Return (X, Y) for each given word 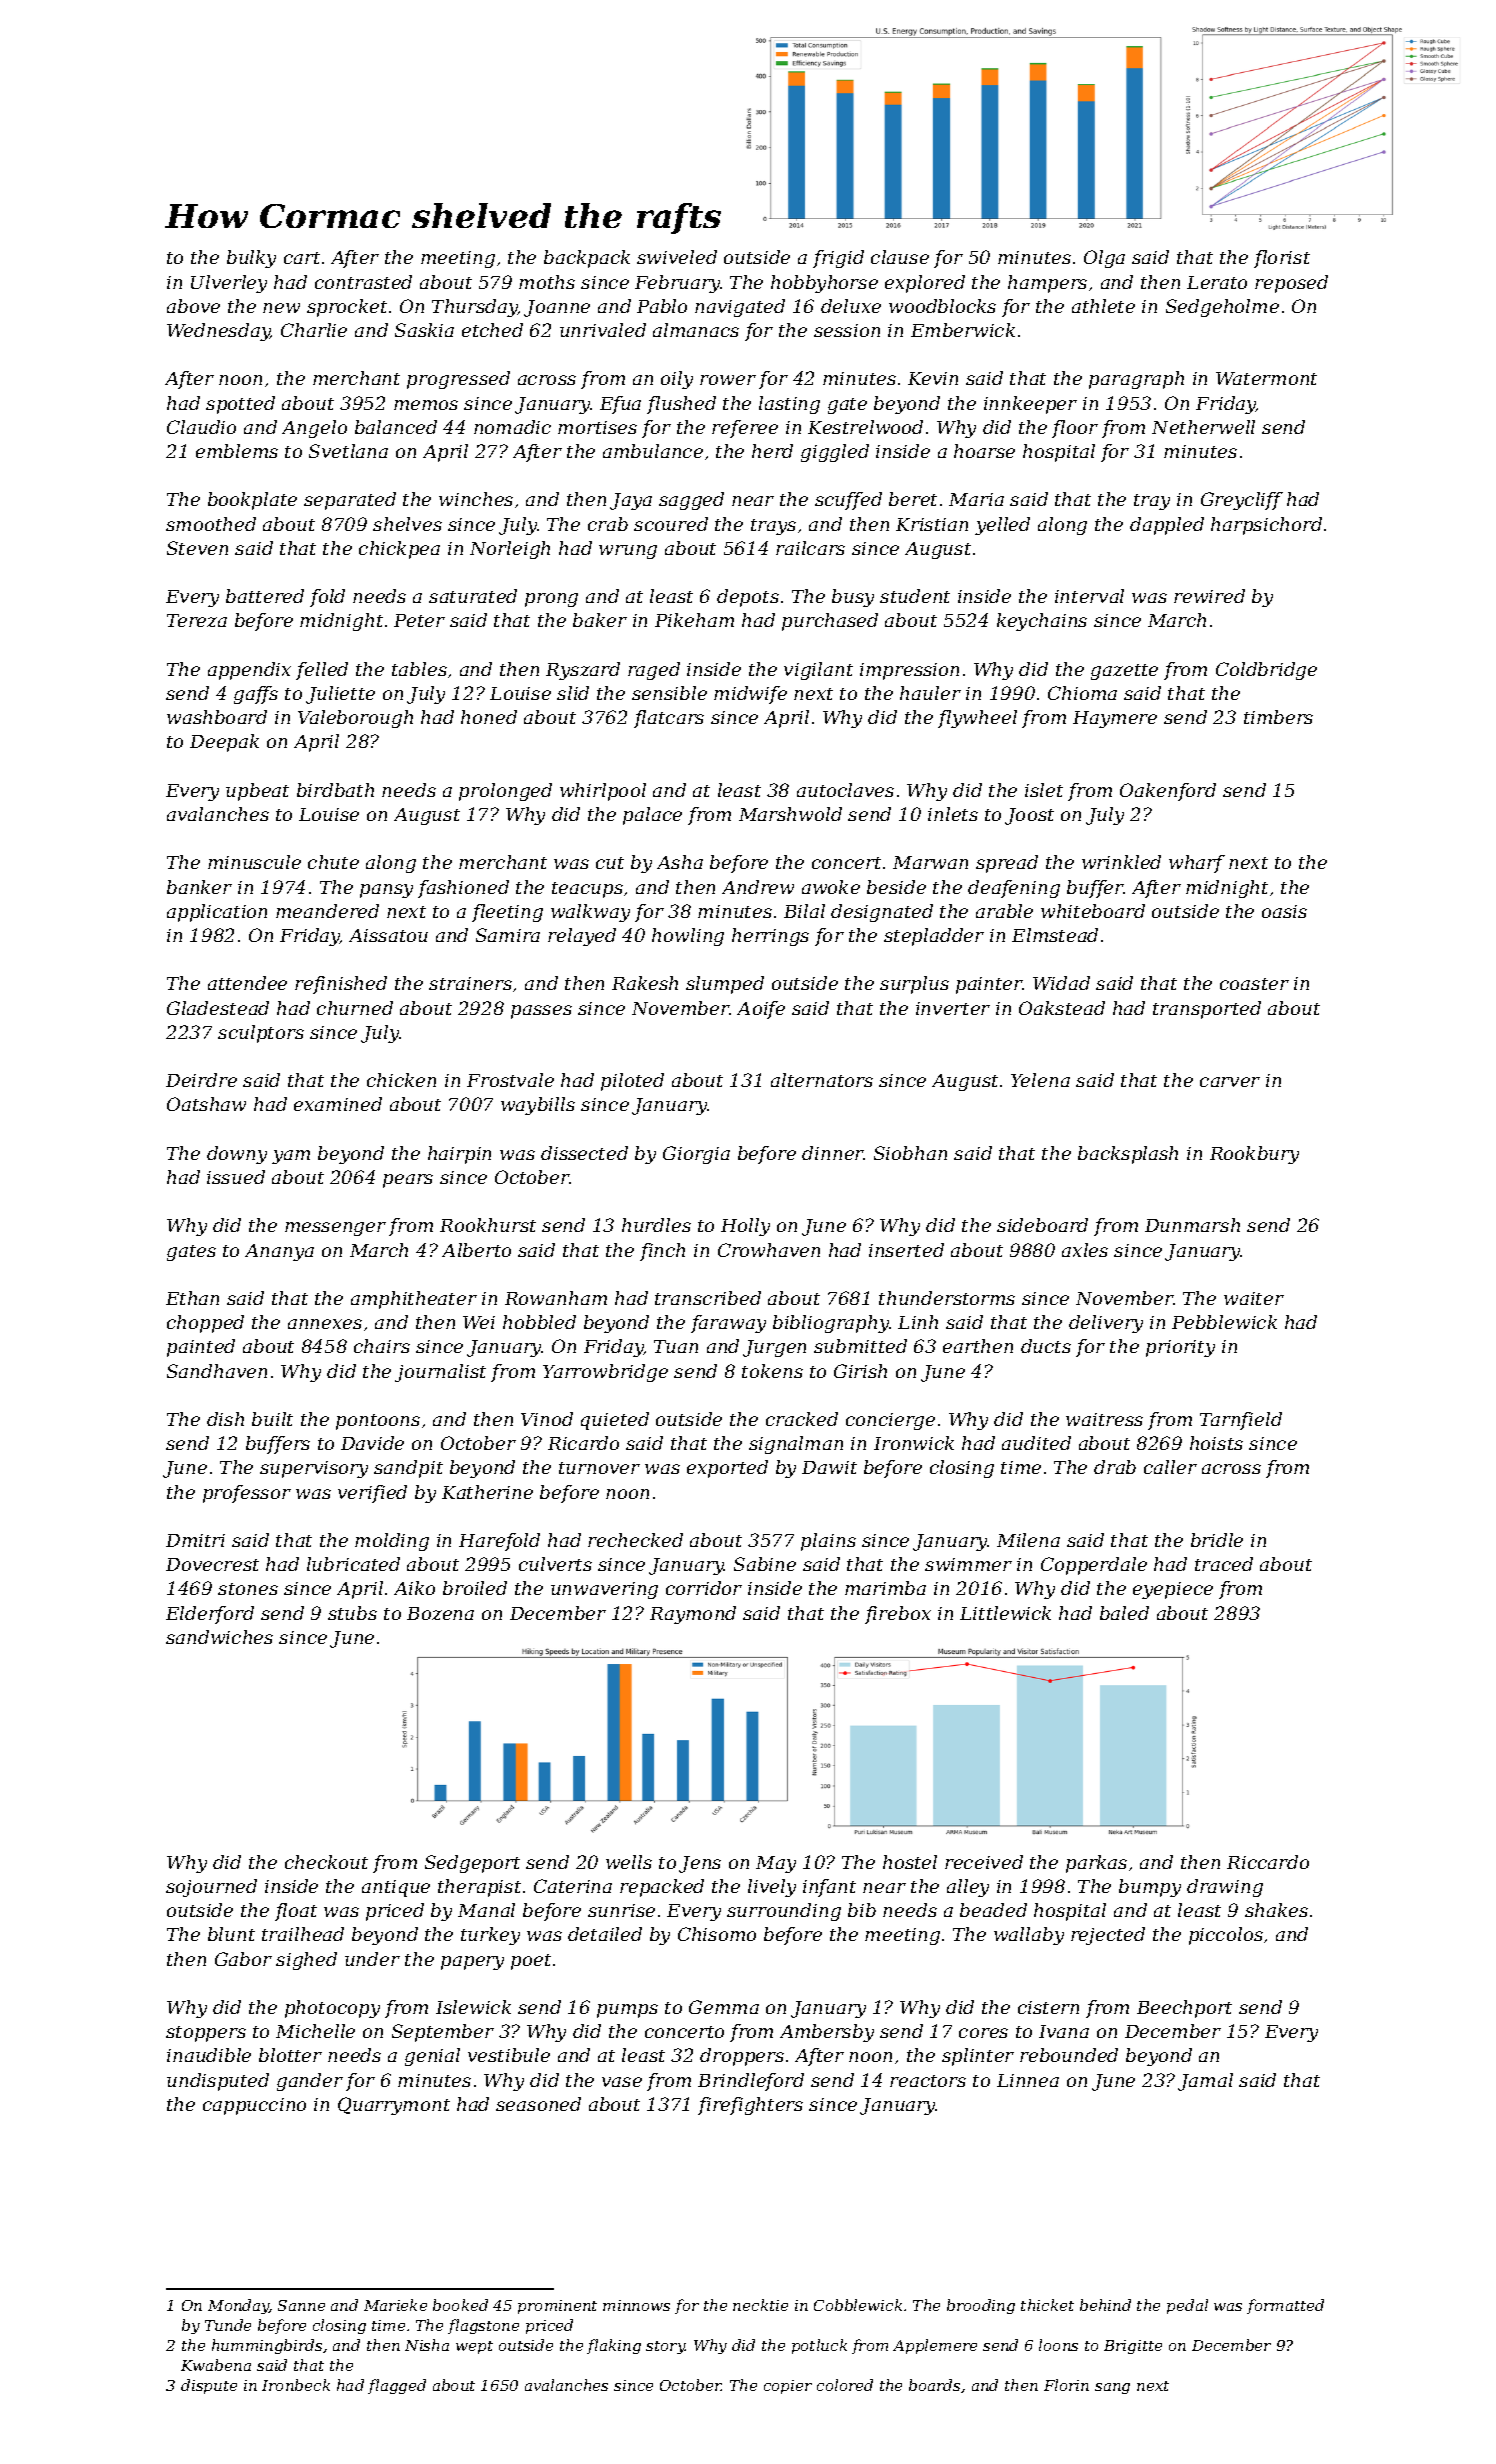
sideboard (1042, 1225)
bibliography (831, 1324)
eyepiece (1173, 1590)
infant (829, 1888)
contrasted (363, 282)
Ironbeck (296, 2385)
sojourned (211, 1888)
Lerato (1217, 282)
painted (201, 1348)
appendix (249, 671)
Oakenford (1168, 792)
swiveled (677, 257)
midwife (750, 695)
